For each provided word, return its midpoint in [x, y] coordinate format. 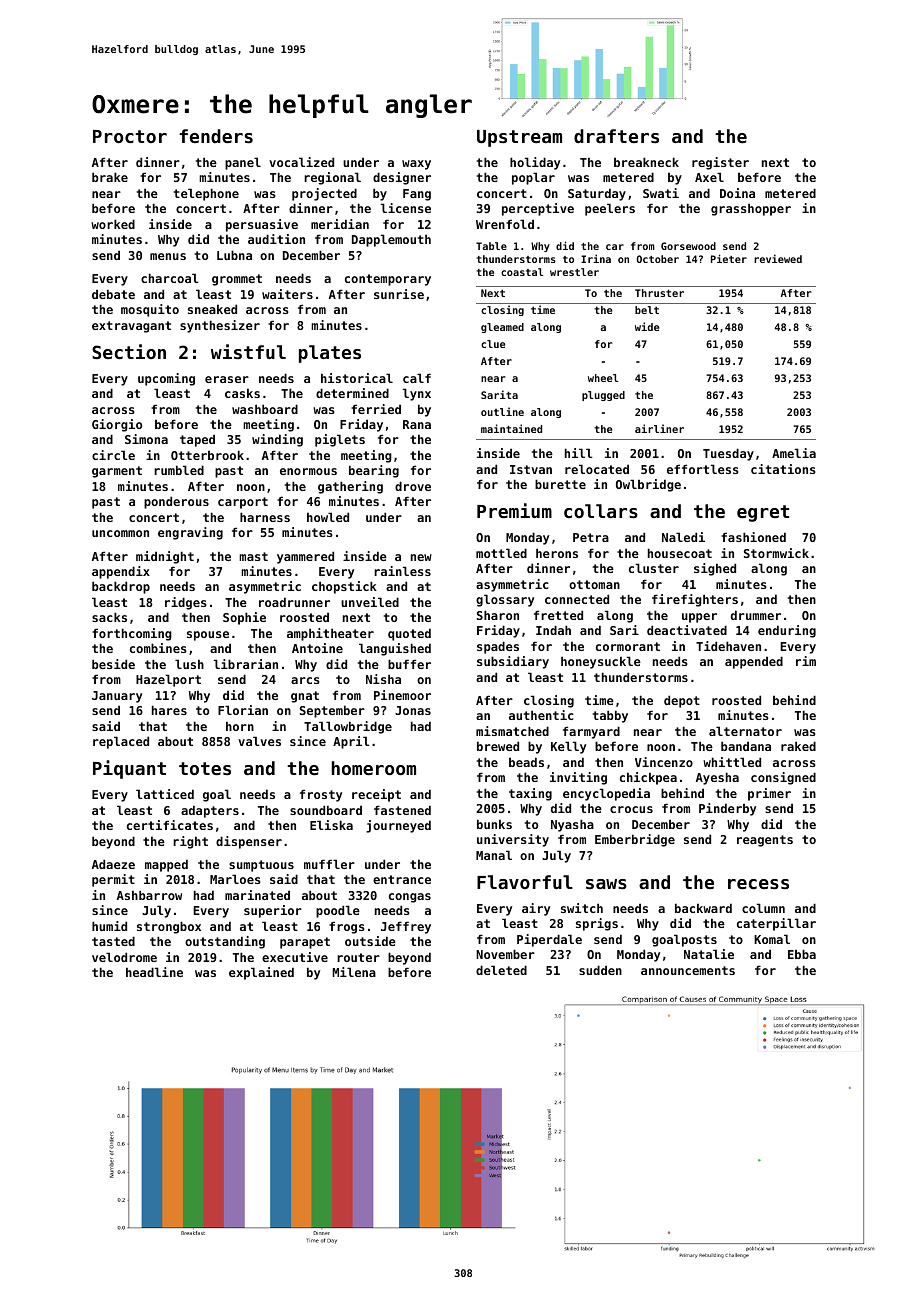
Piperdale [549, 940]
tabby [610, 716]
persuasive [262, 225]
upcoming [166, 379]
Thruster [659, 293]
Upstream [519, 138]
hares [169, 710]
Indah [553, 630]
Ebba [802, 954]
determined [352, 393]
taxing [530, 794]
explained [261, 973]
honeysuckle [601, 662]
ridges [186, 603]
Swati [661, 193]
